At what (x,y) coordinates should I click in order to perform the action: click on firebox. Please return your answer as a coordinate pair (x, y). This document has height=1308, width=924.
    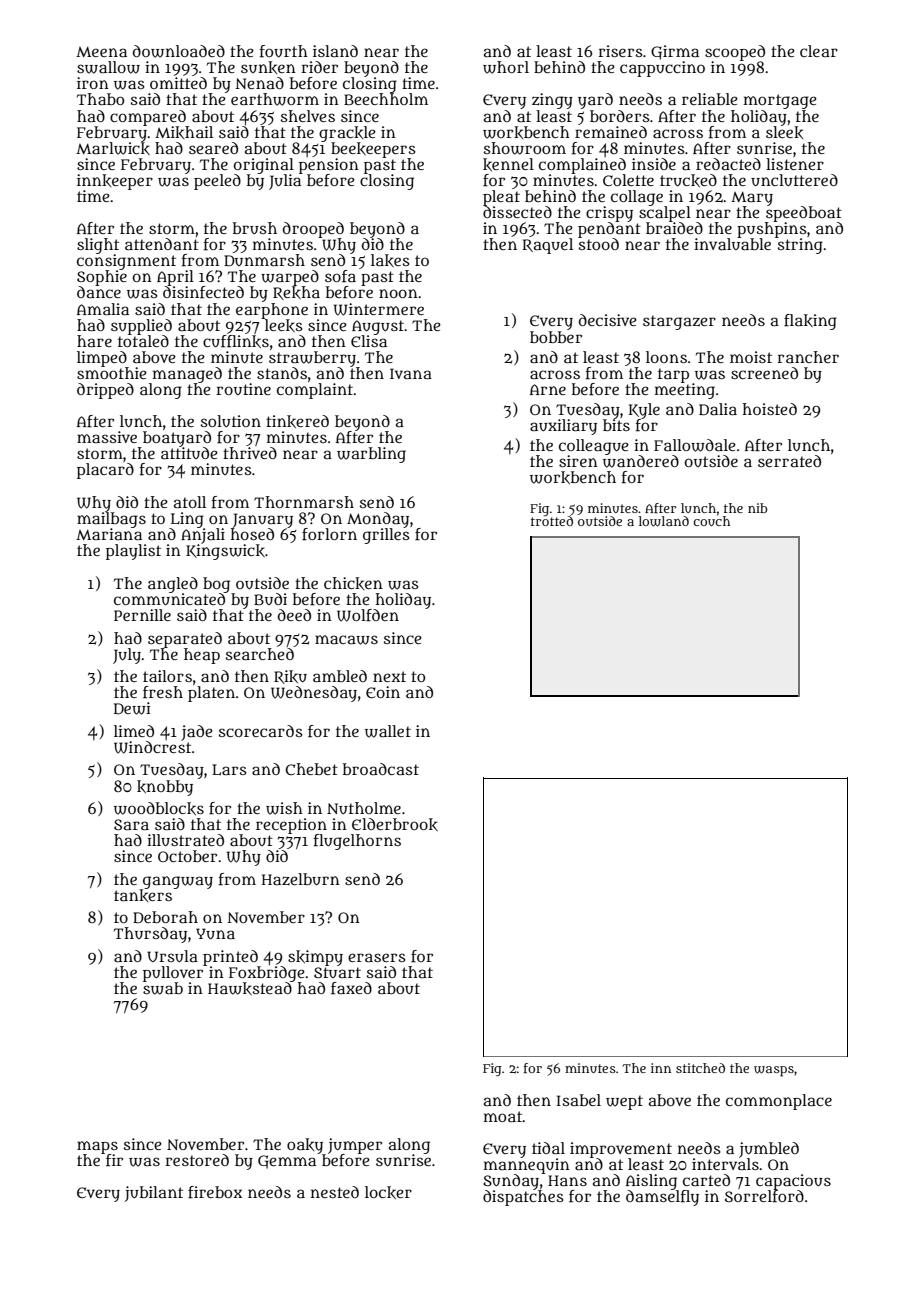
    Looking at the image, I should click on (215, 1192).
